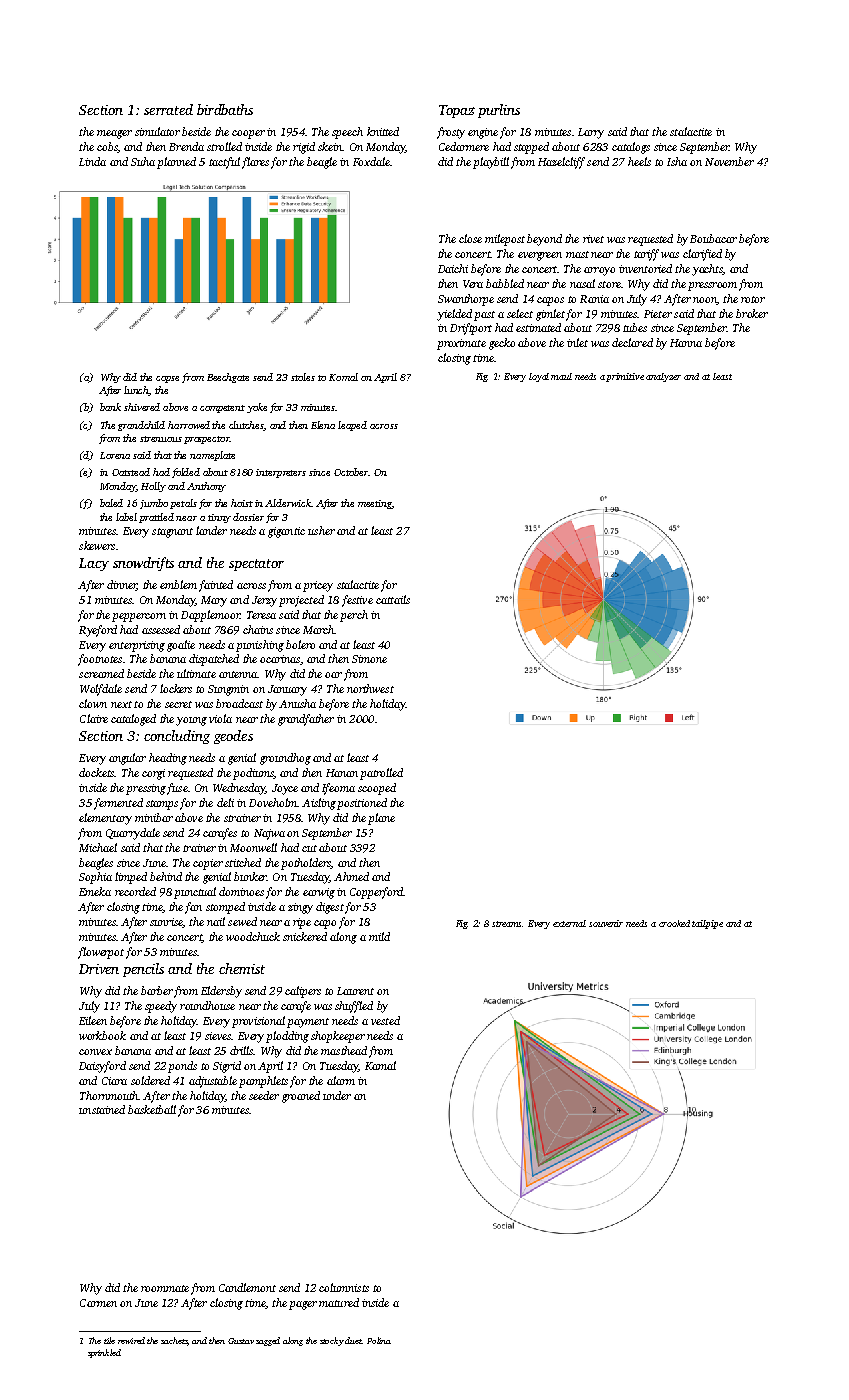 The height and width of the screenshot is (1400, 849). Describe the element at coordinates (381, 774) in the screenshot. I see `patrolled` at that location.
